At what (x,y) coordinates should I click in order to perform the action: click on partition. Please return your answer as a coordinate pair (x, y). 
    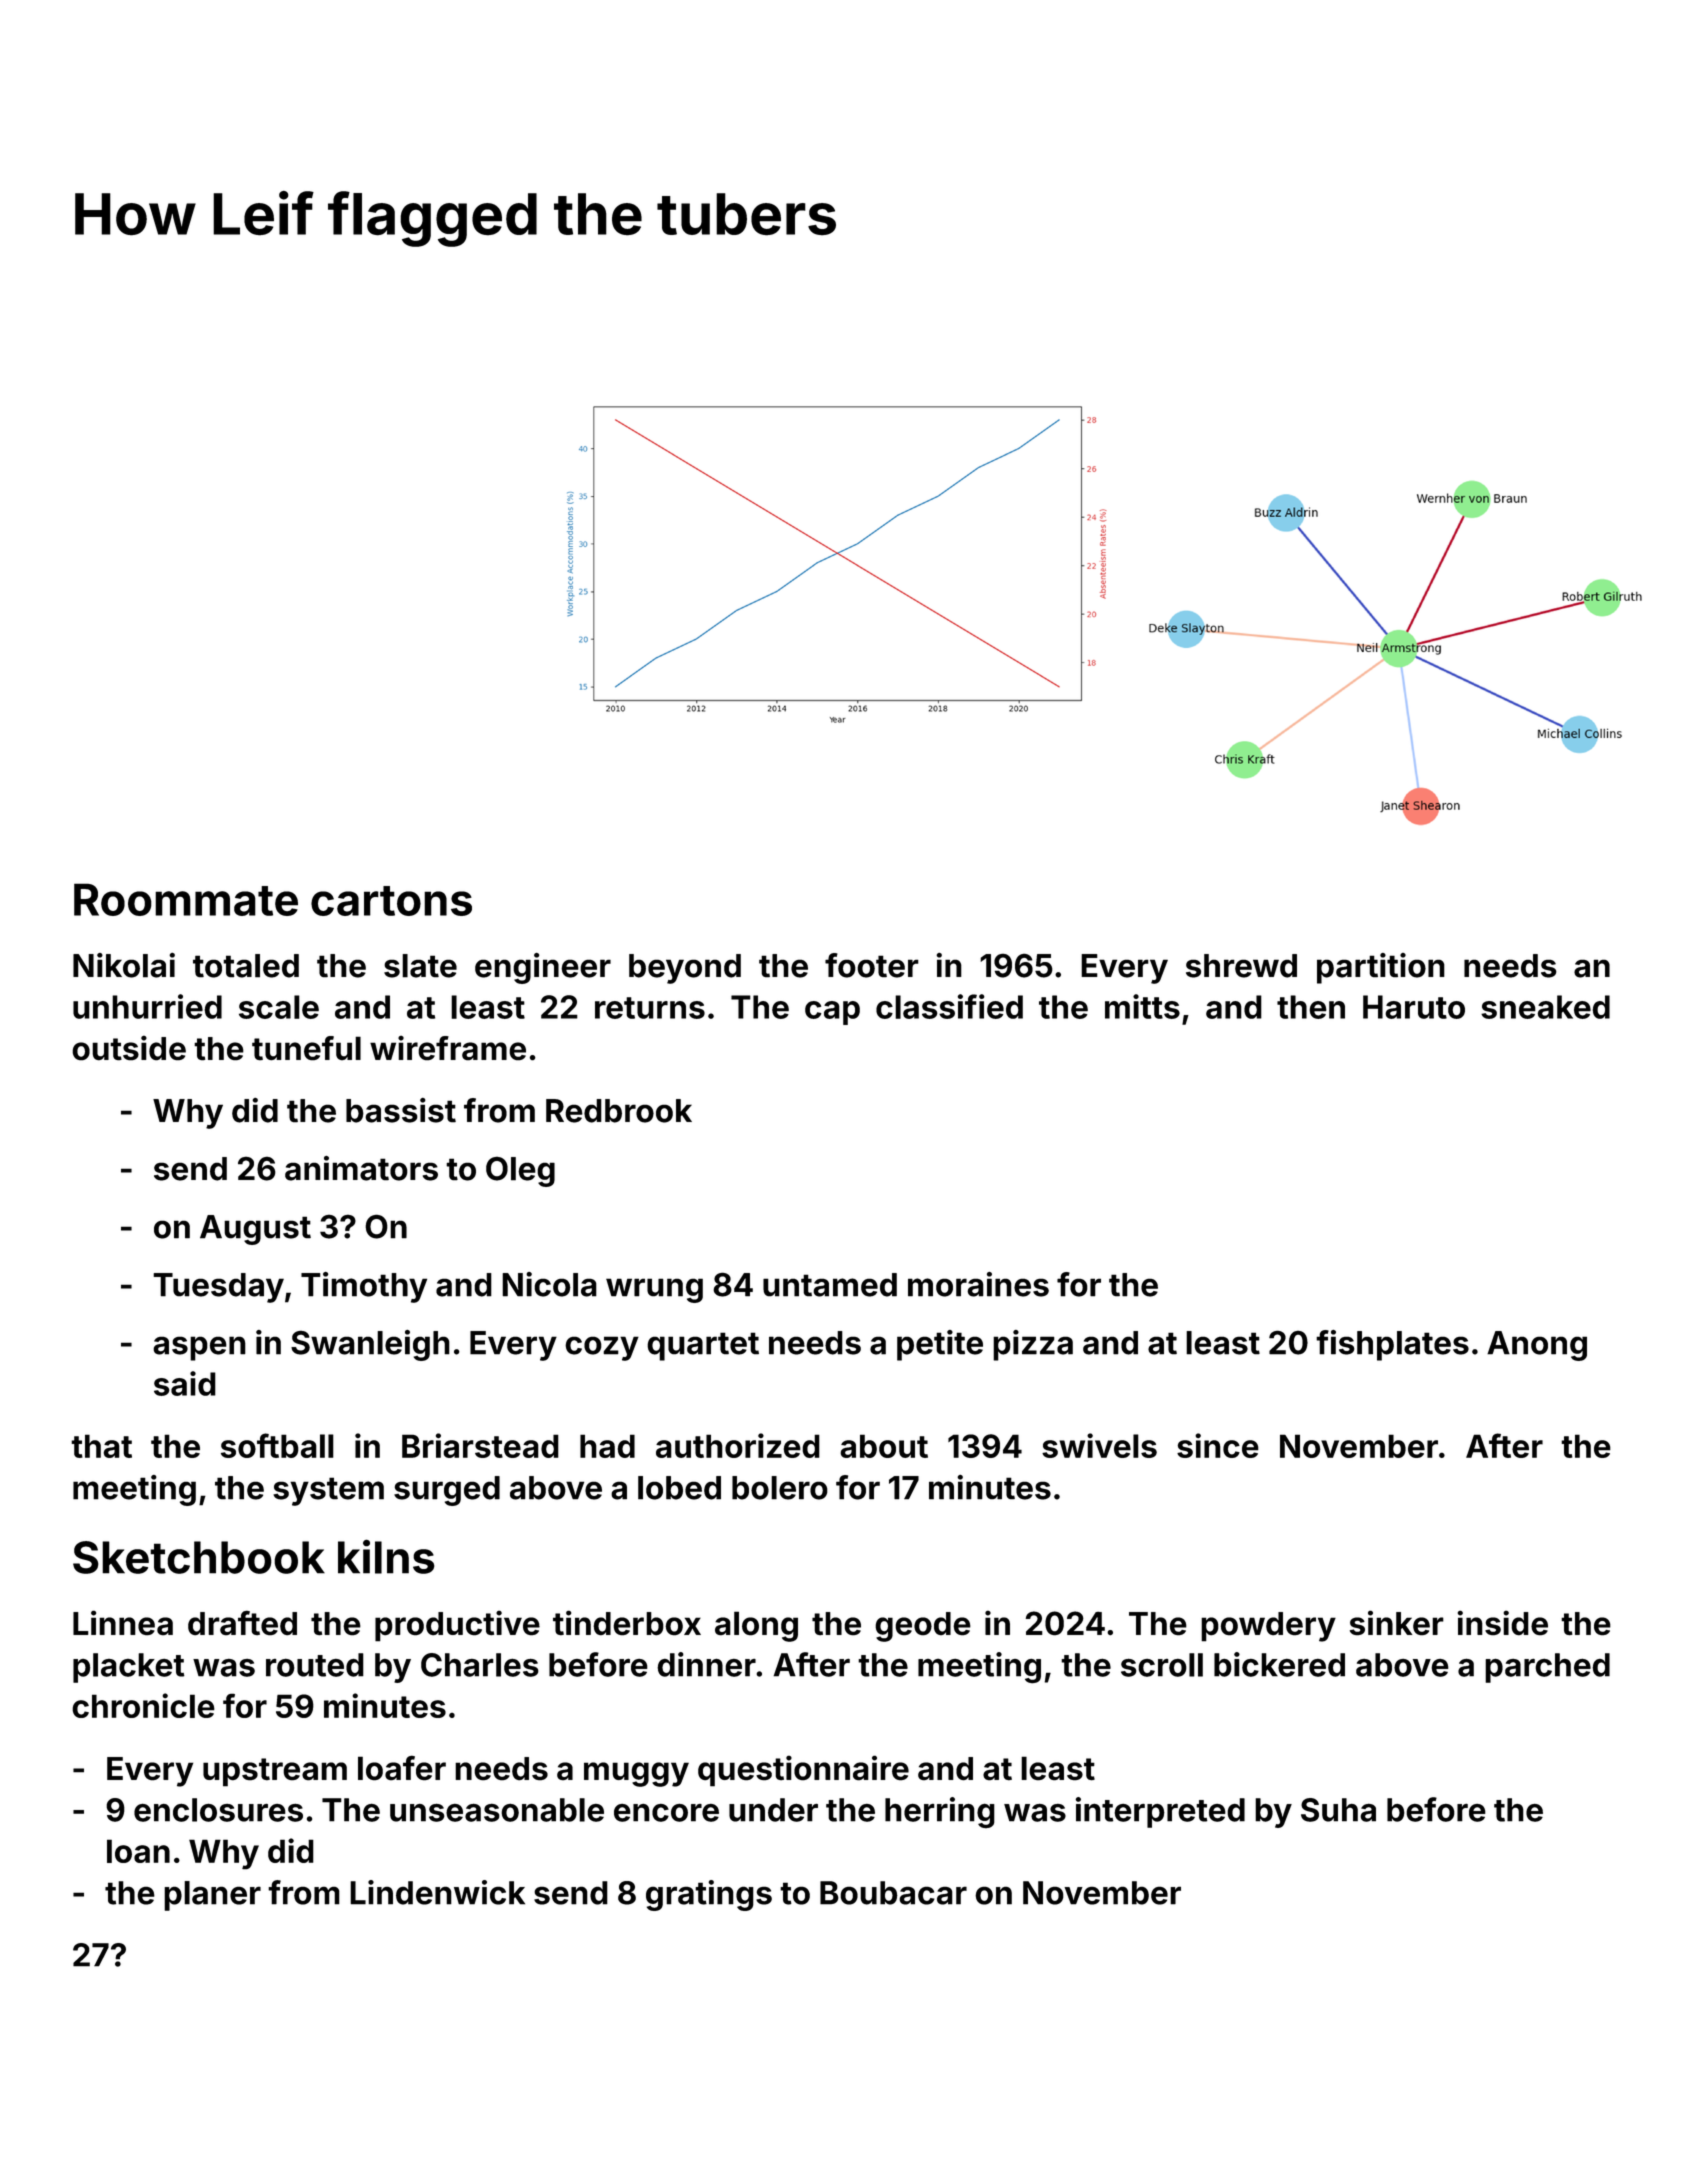
    Looking at the image, I should click on (1381, 968).
